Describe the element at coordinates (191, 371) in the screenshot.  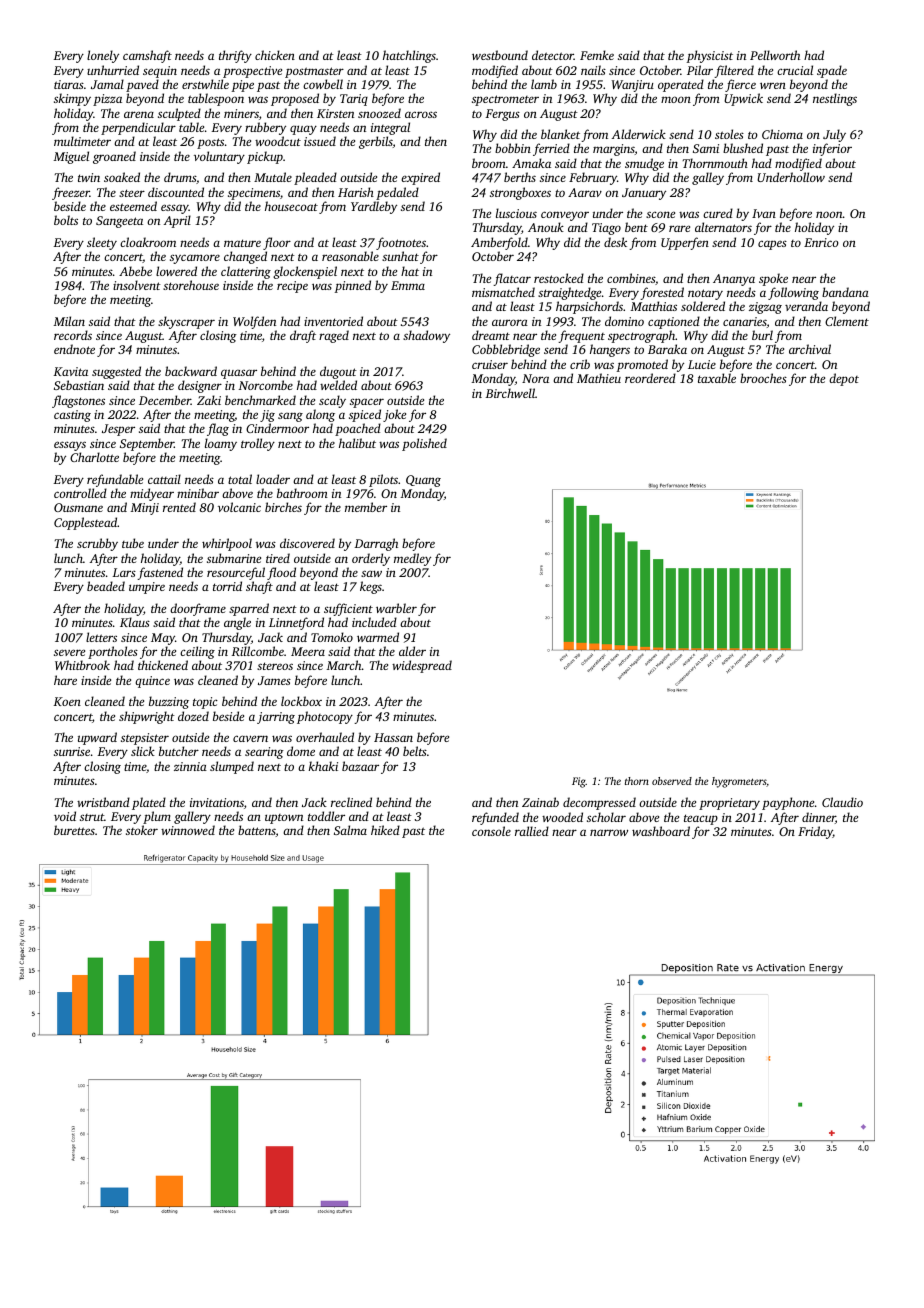
I see `backward` at that location.
